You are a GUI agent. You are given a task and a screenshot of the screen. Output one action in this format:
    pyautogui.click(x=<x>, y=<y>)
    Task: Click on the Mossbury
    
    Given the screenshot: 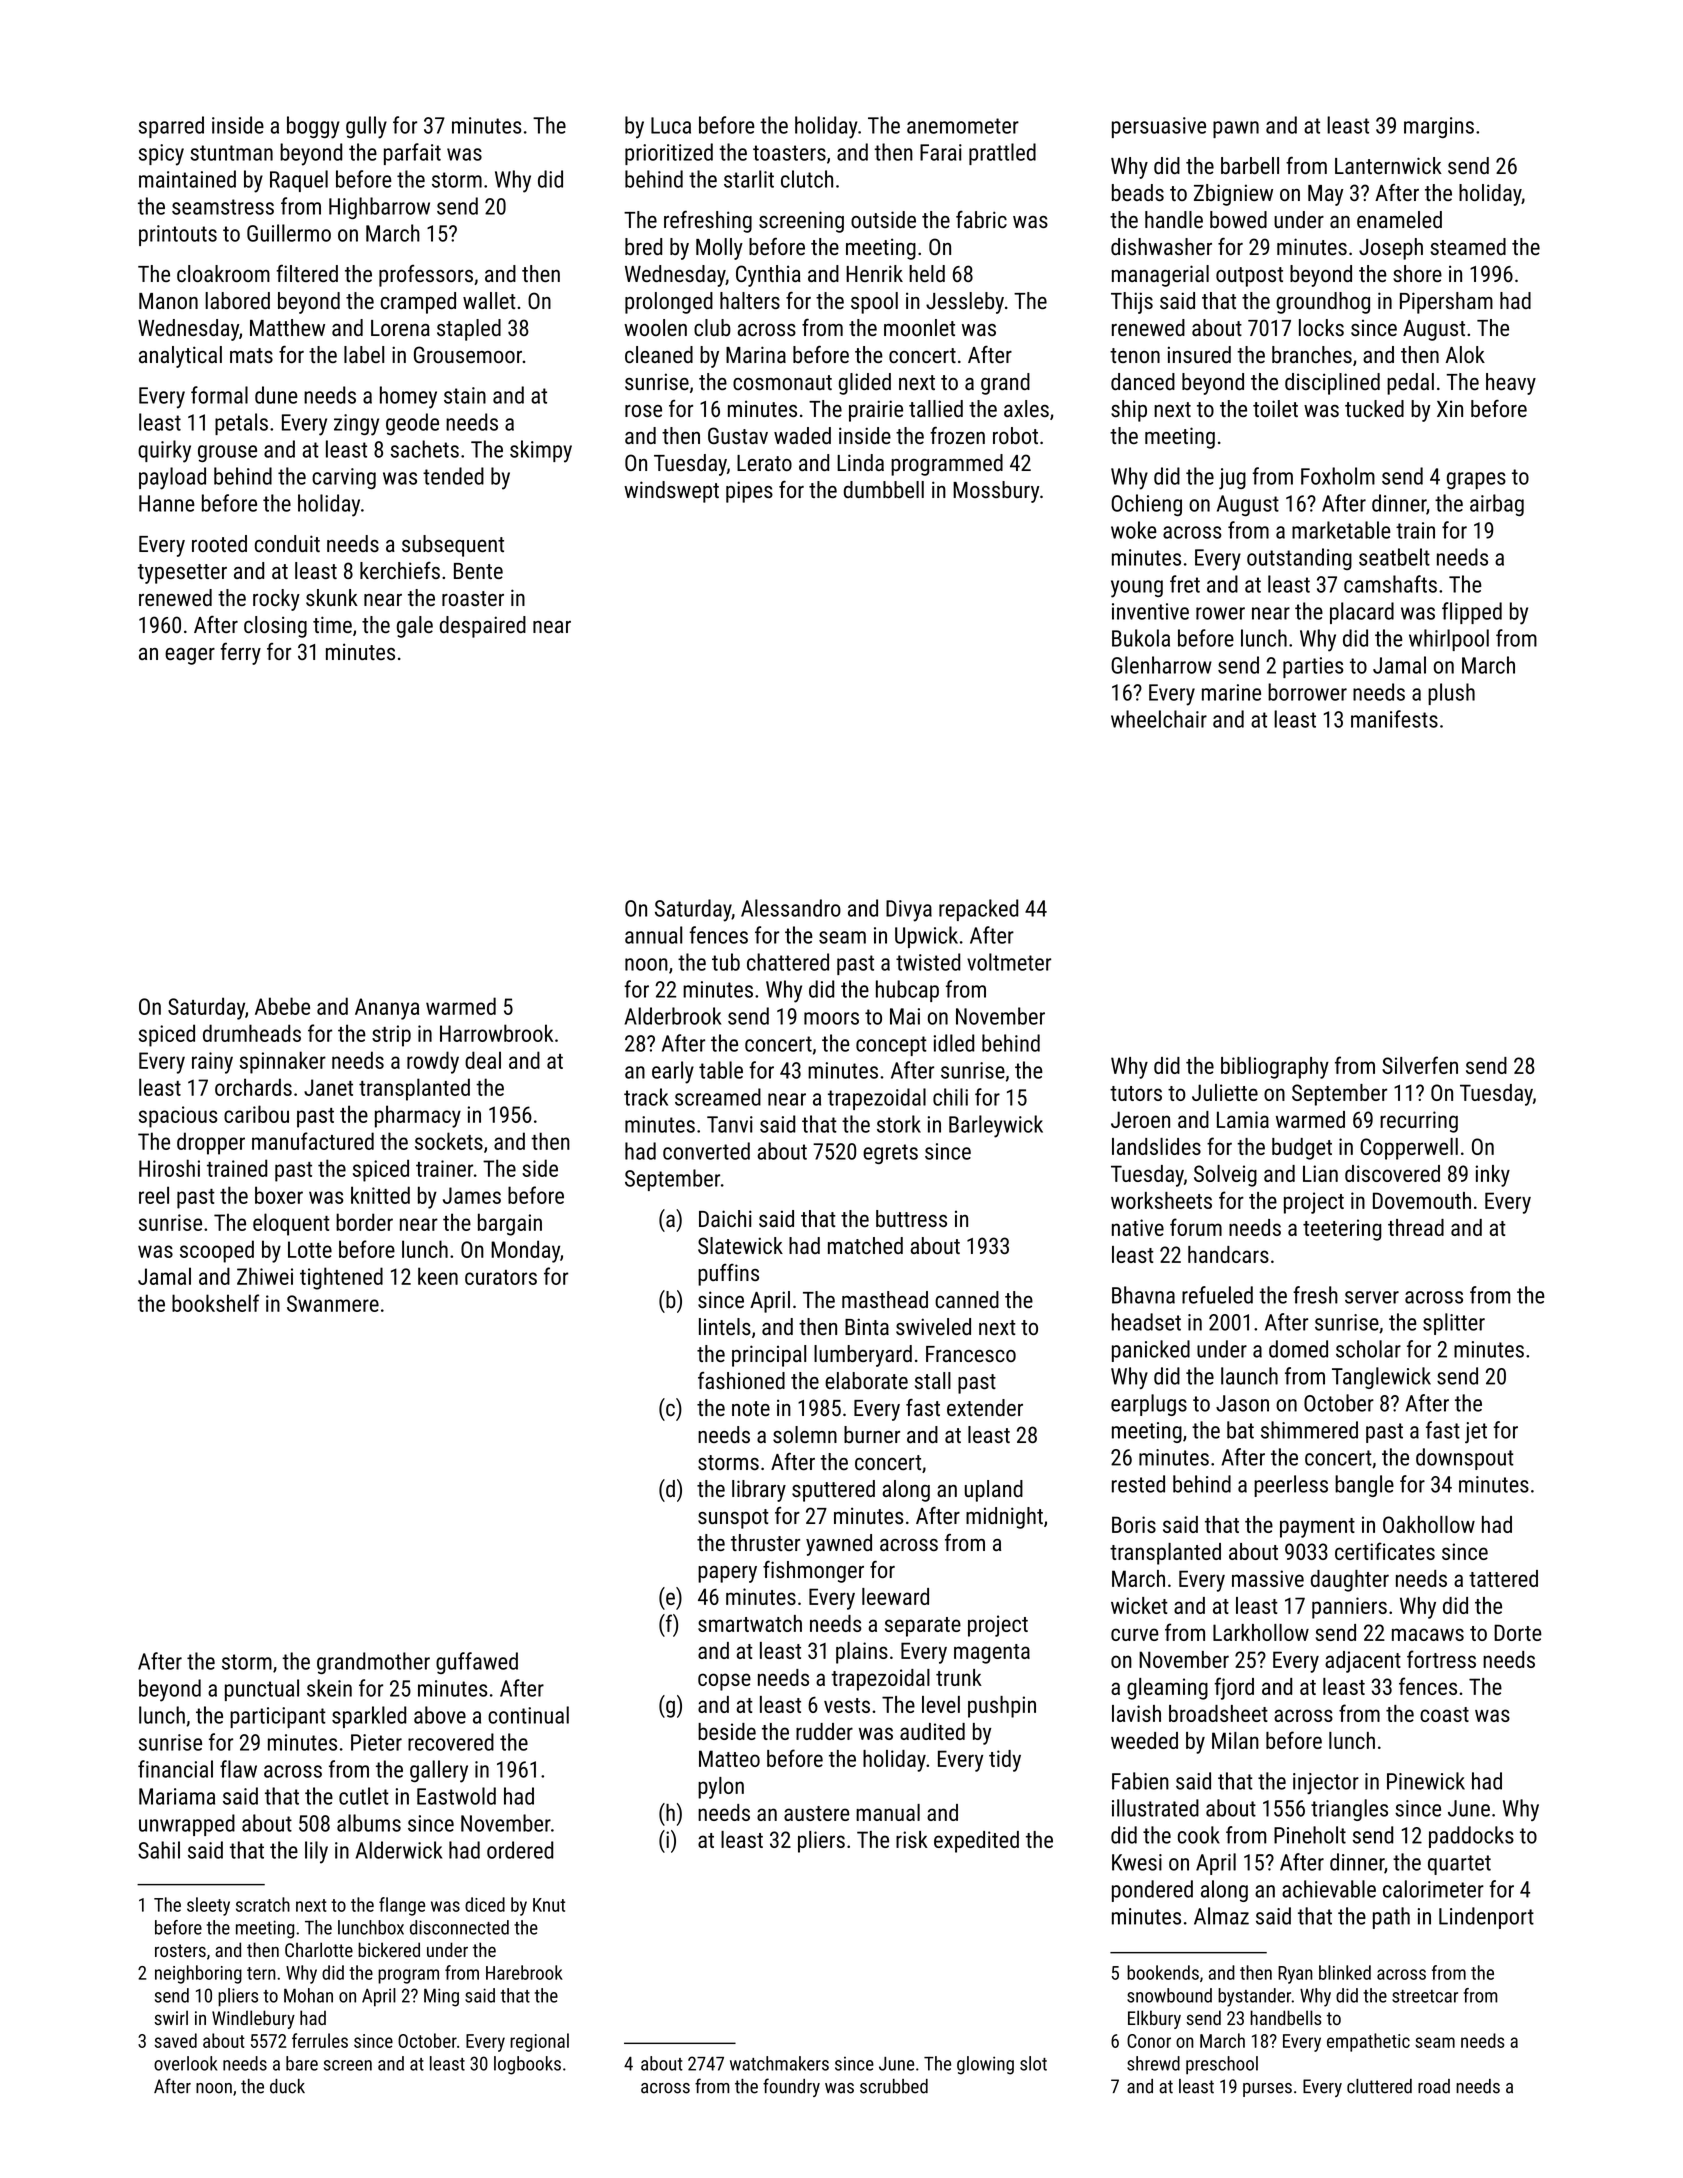 What is the action you would take?
    pyautogui.click(x=996, y=492)
